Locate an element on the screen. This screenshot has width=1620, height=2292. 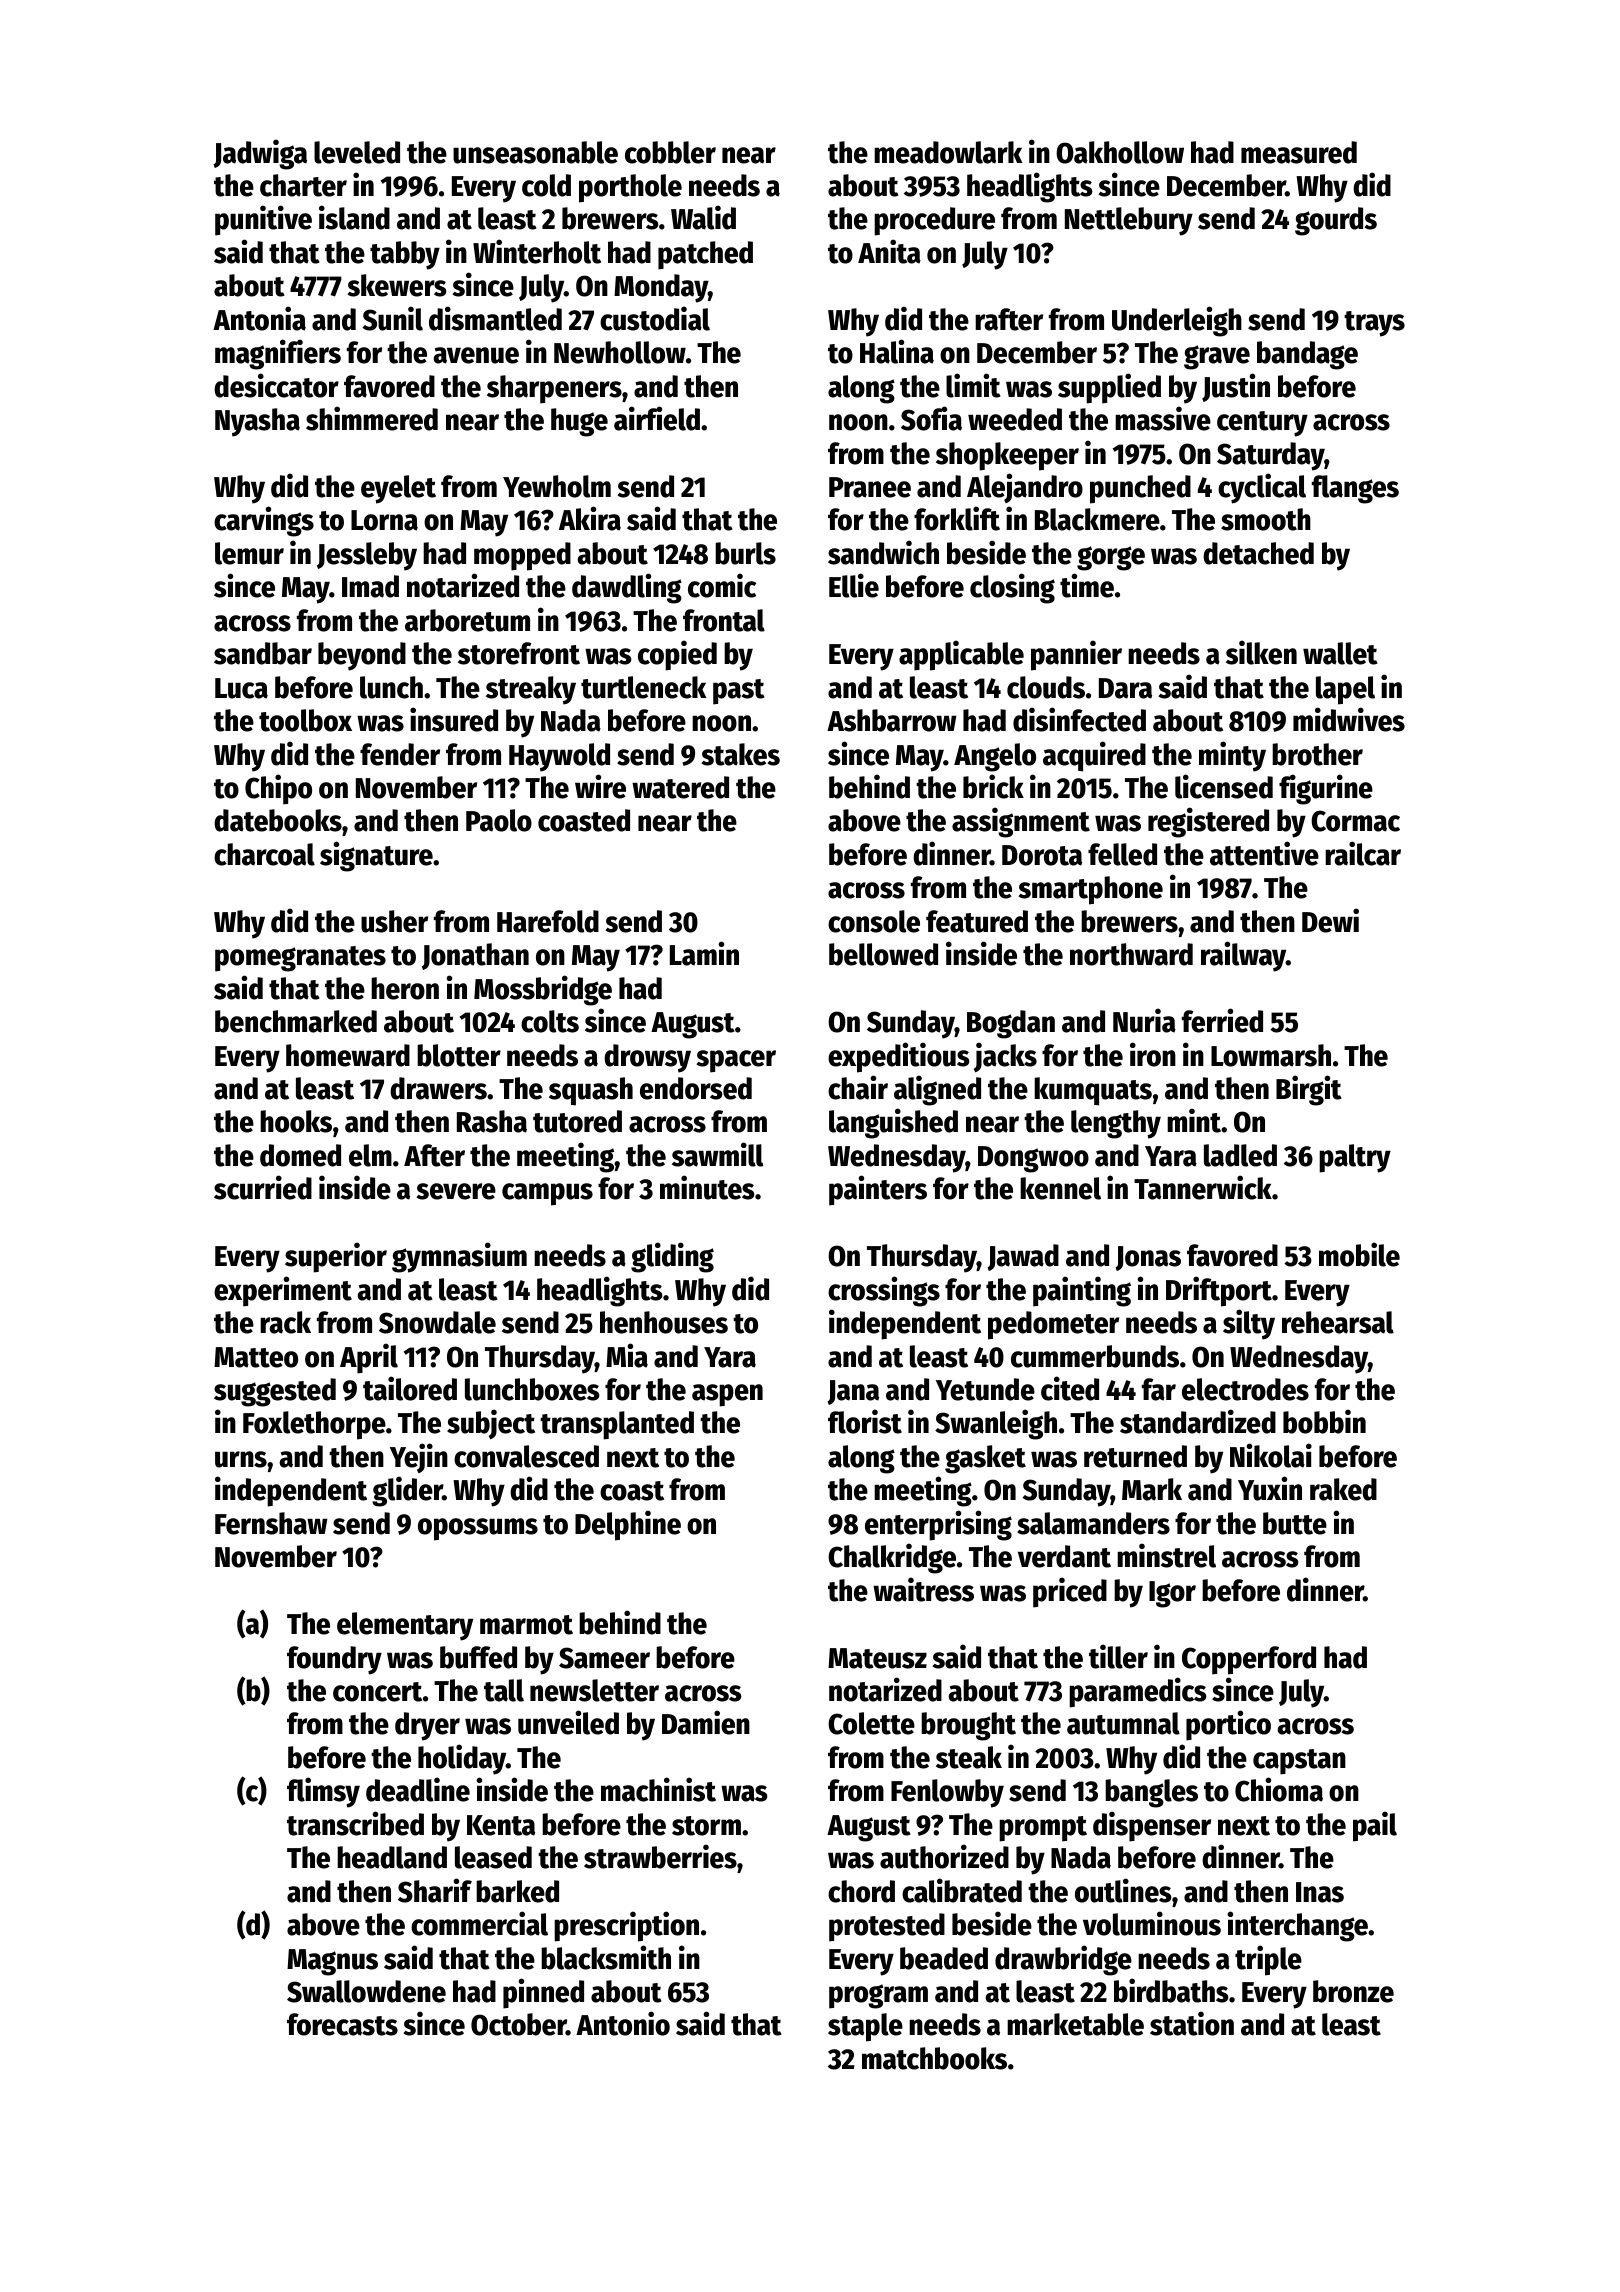
turtleneck is located at coordinates (643, 687).
